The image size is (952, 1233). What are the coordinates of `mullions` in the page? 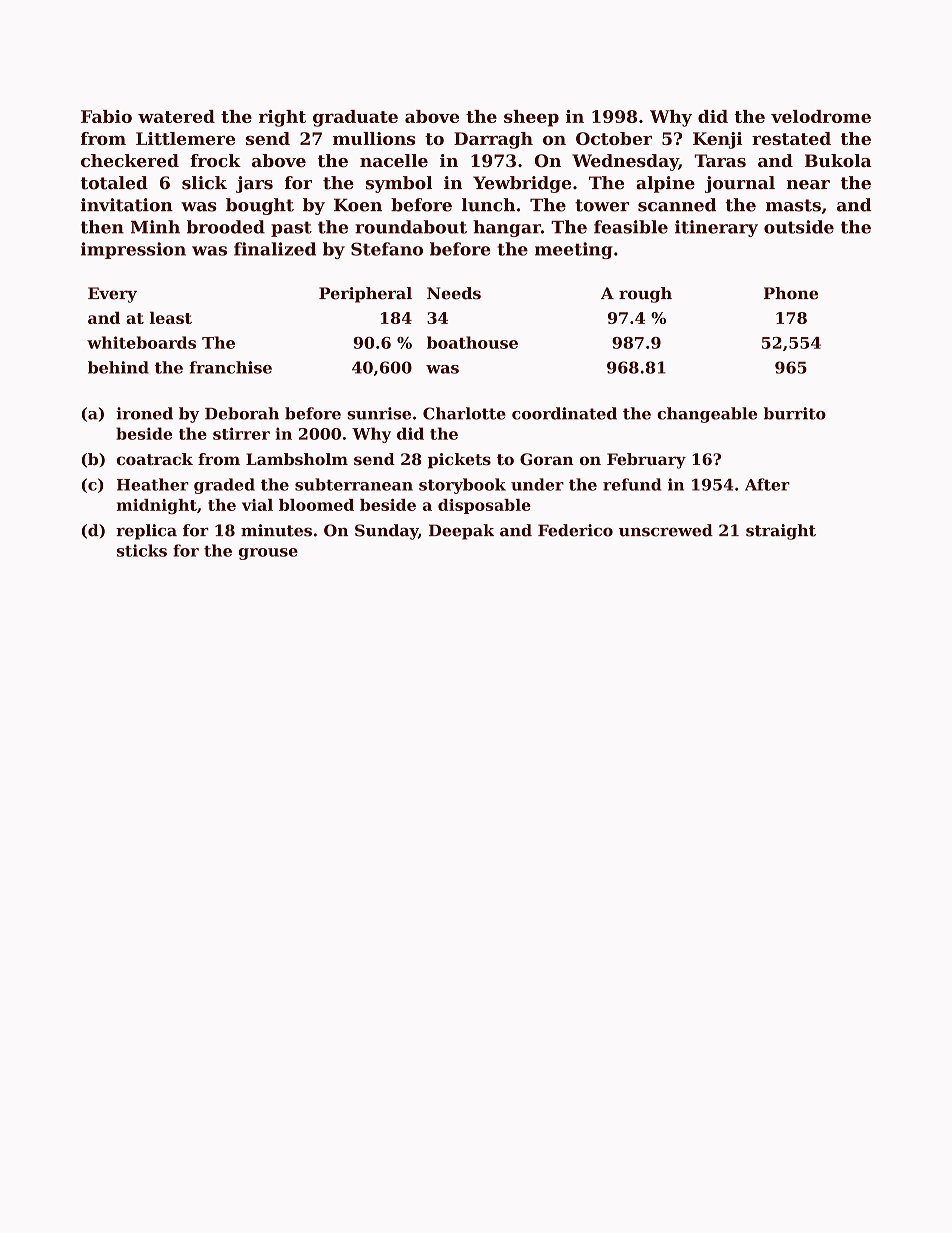 It's located at (374, 138).
